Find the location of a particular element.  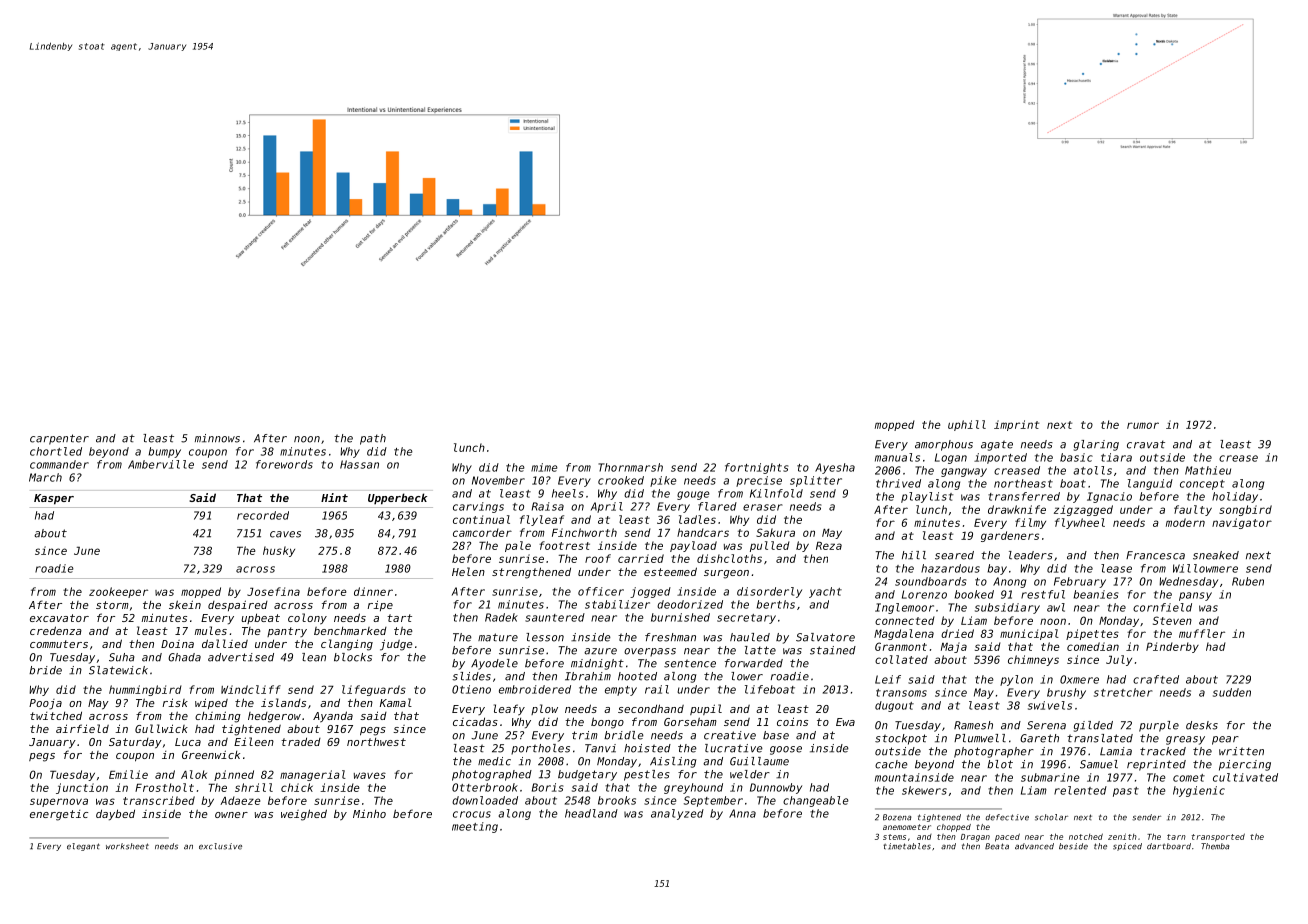

modern is located at coordinates (1185, 522).
